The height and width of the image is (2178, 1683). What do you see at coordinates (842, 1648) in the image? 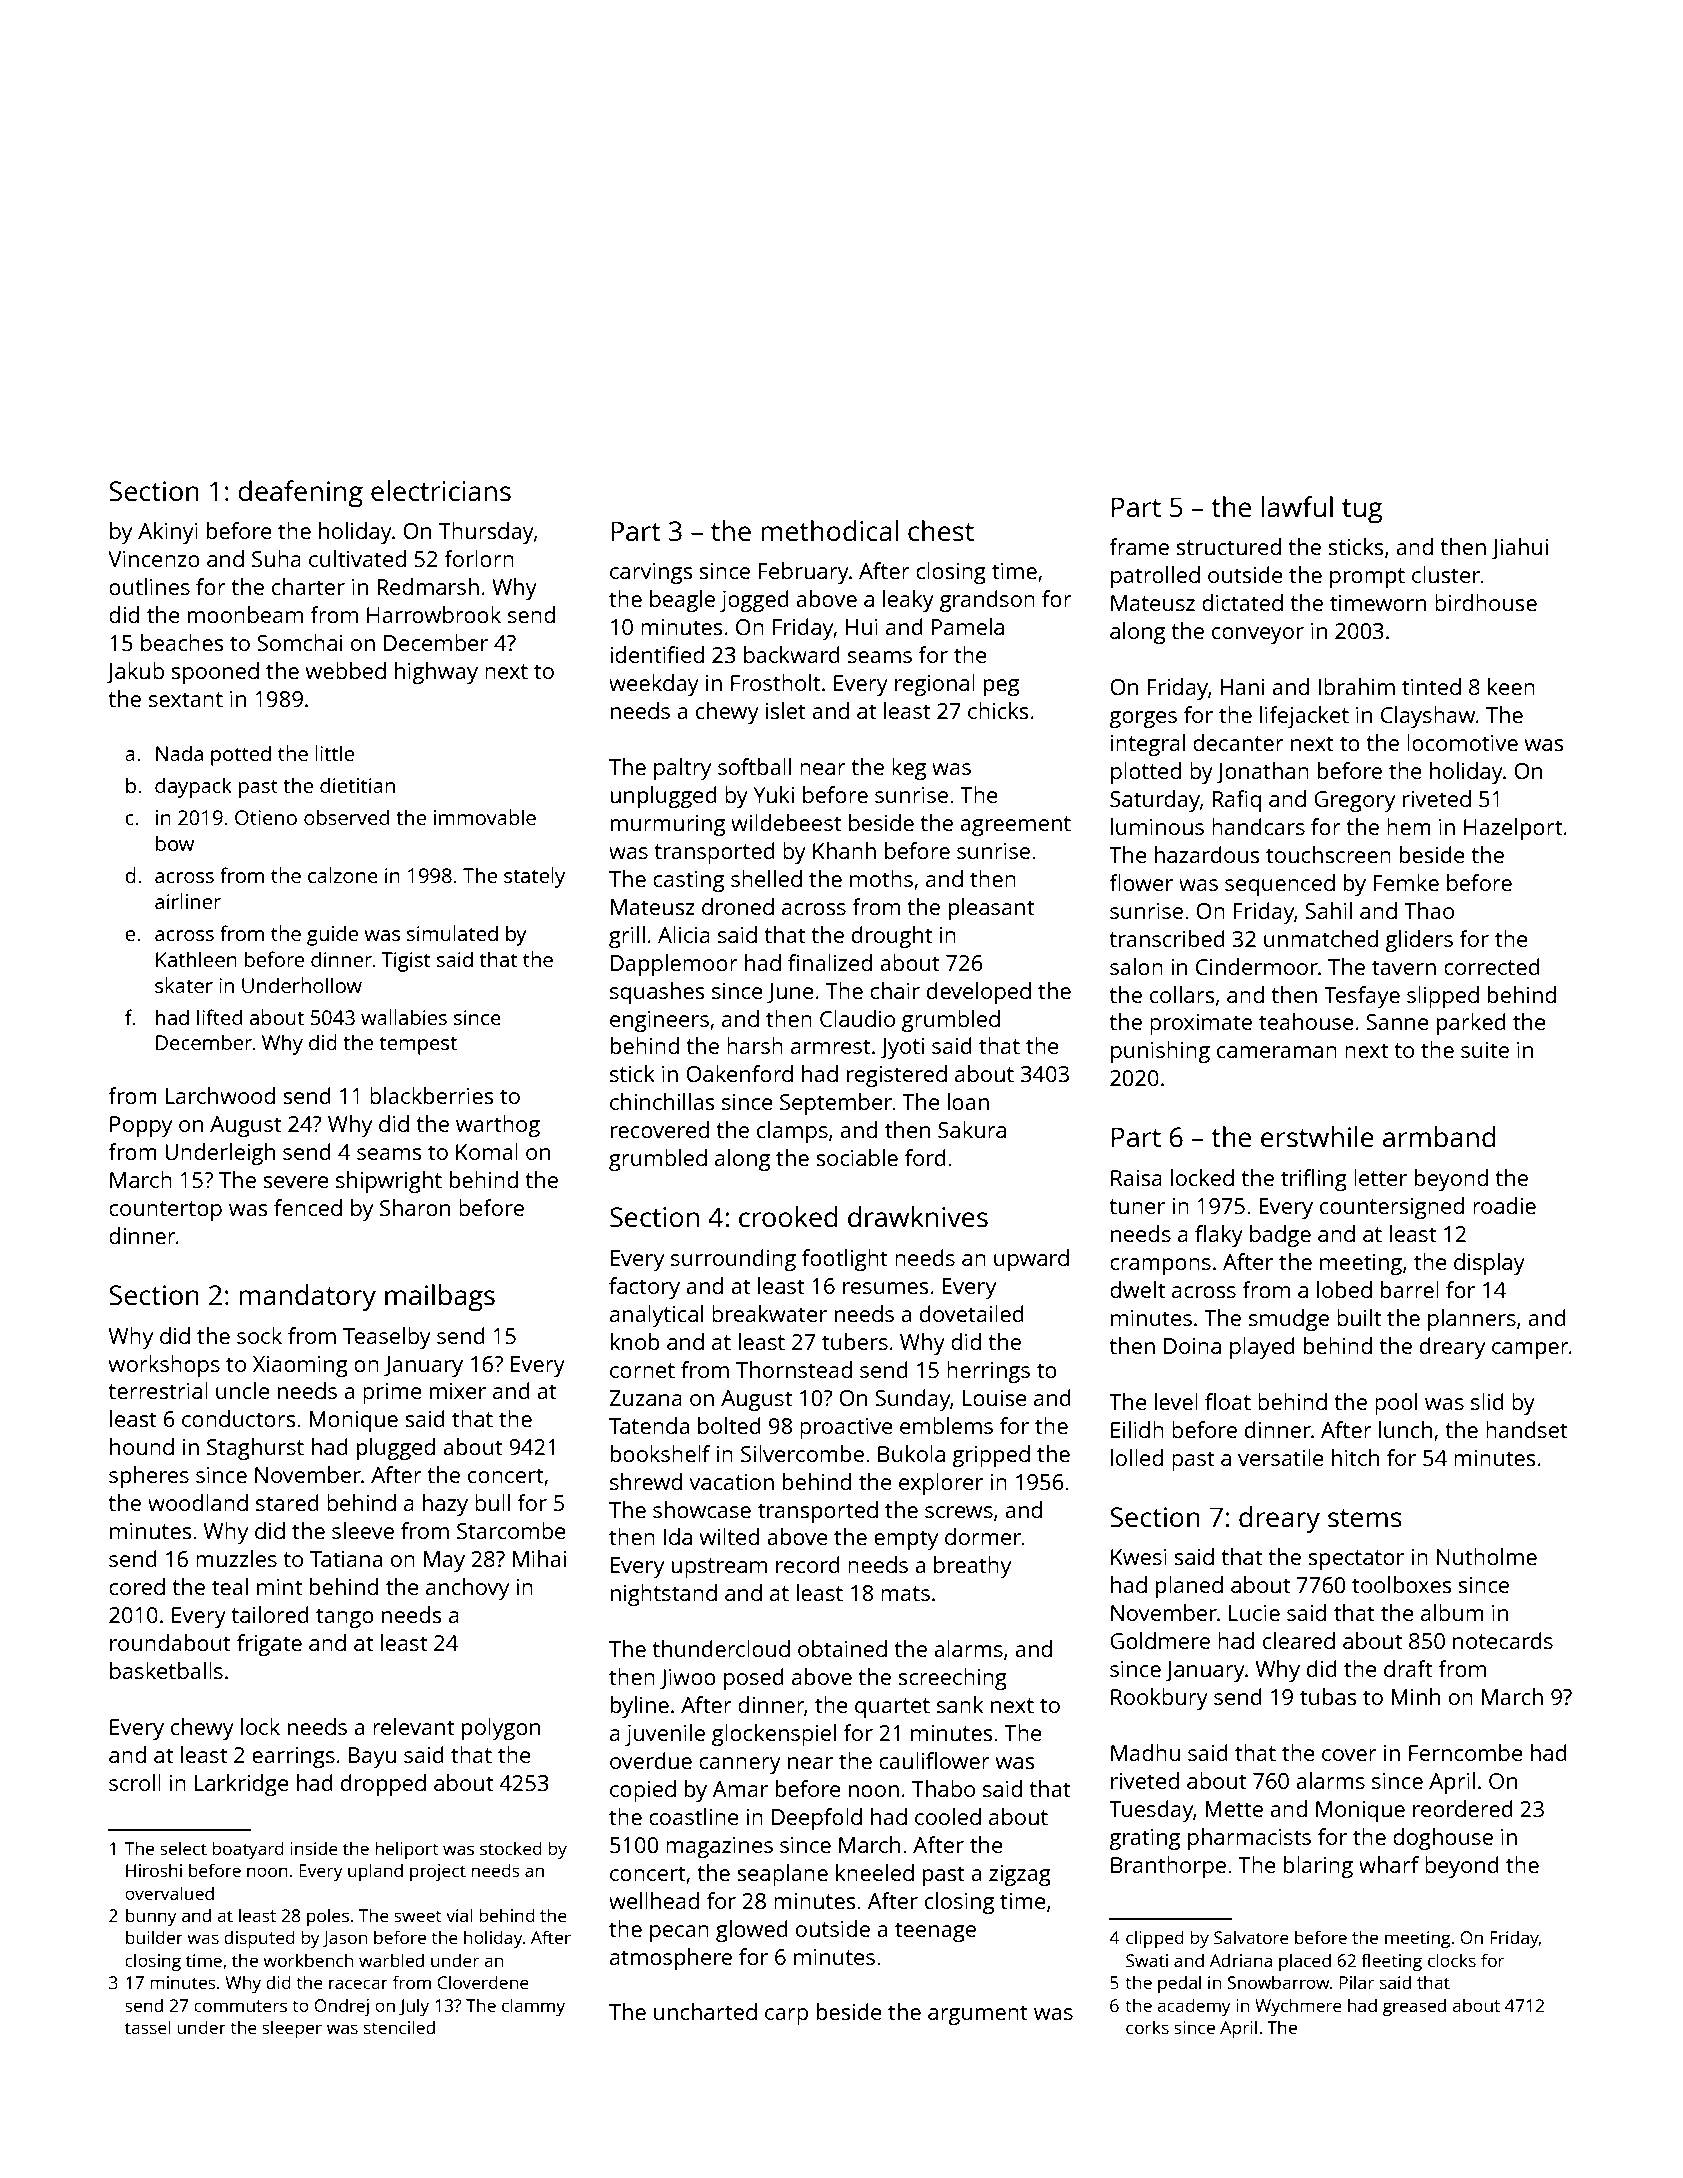
I see `obtained` at bounding box center [842, 1648].
